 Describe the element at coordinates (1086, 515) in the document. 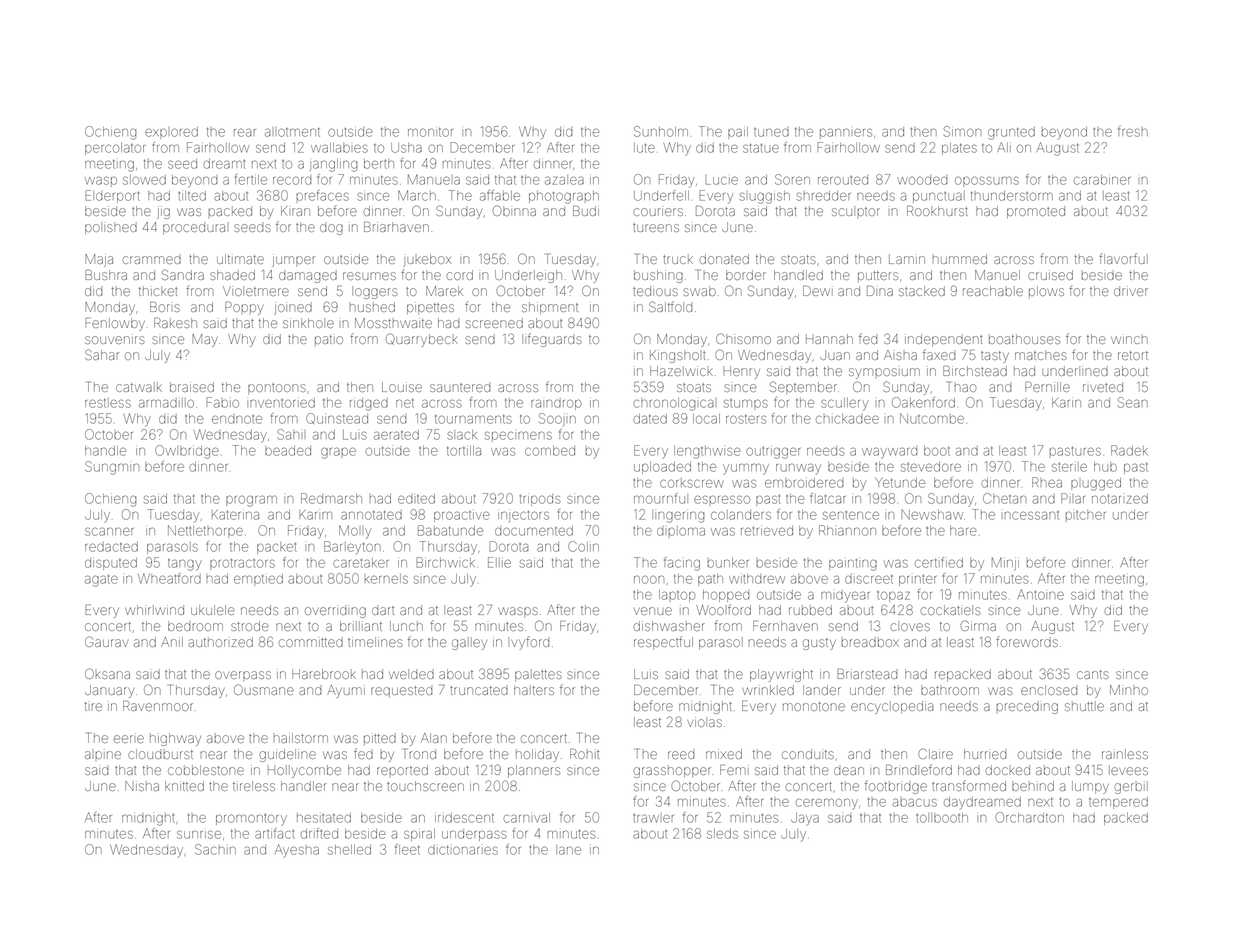

I see `pitcher` at that location.
